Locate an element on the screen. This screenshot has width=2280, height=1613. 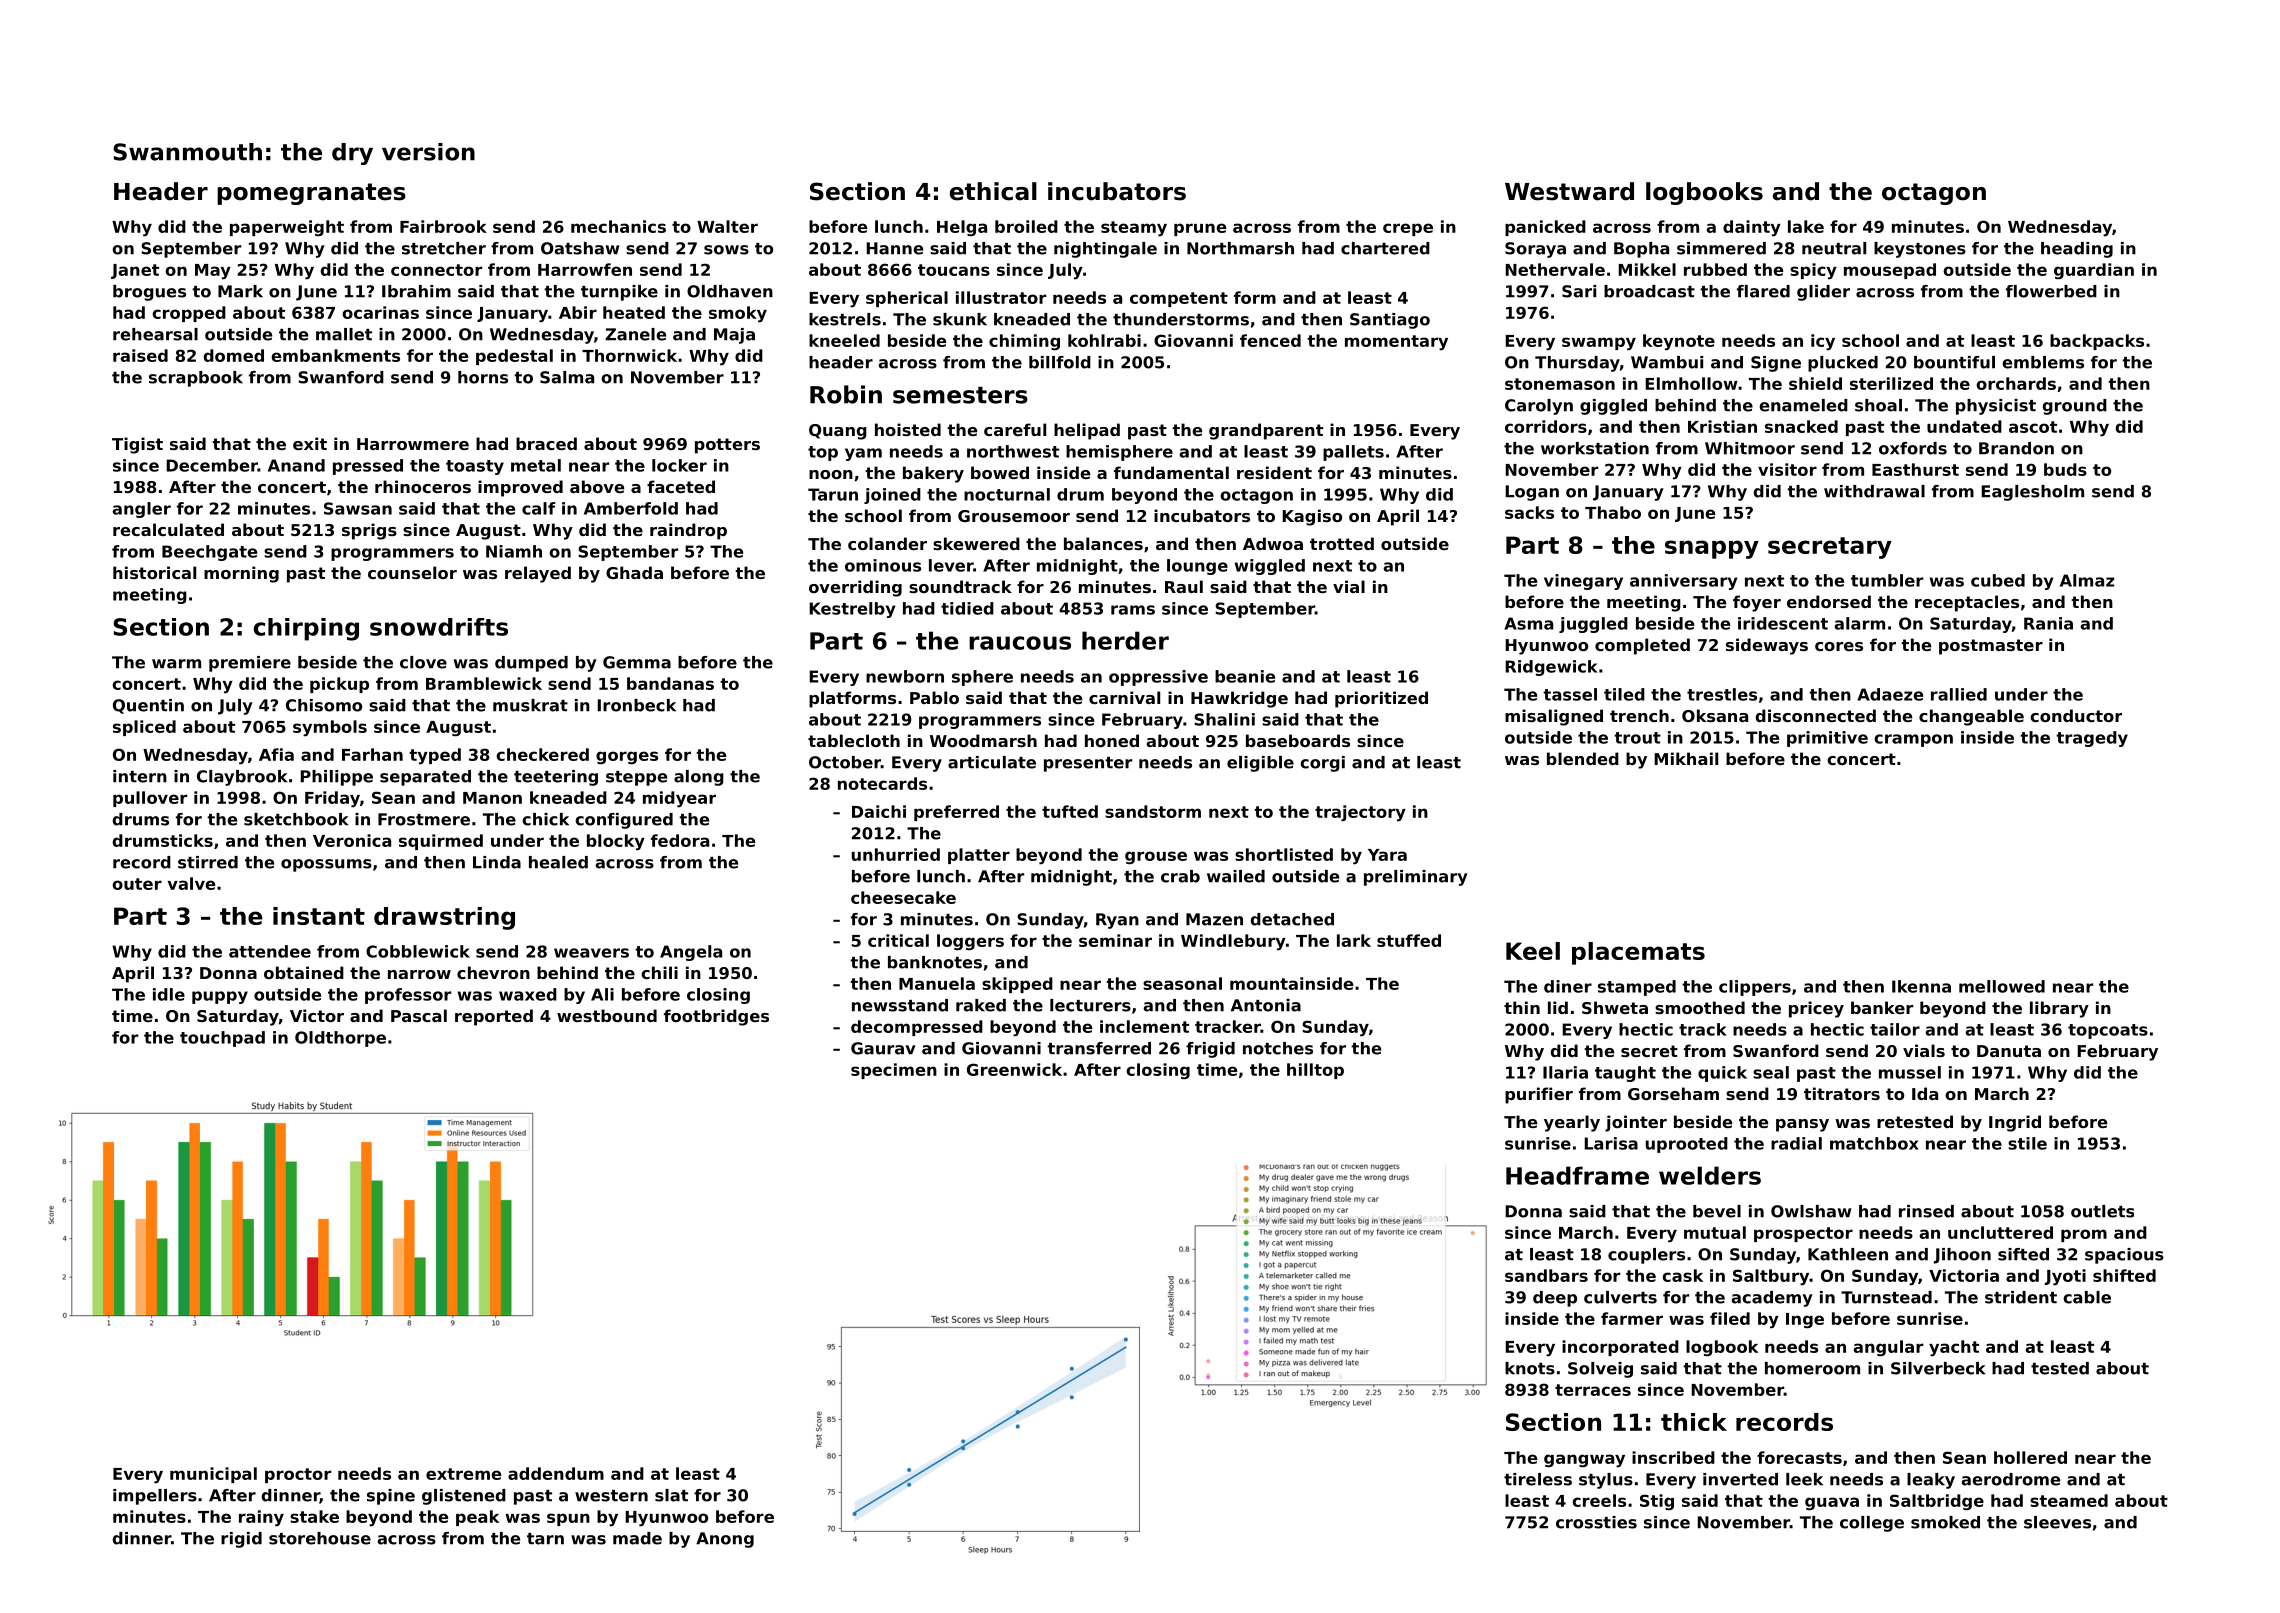
heading is located at coordinates (2077, 250).
